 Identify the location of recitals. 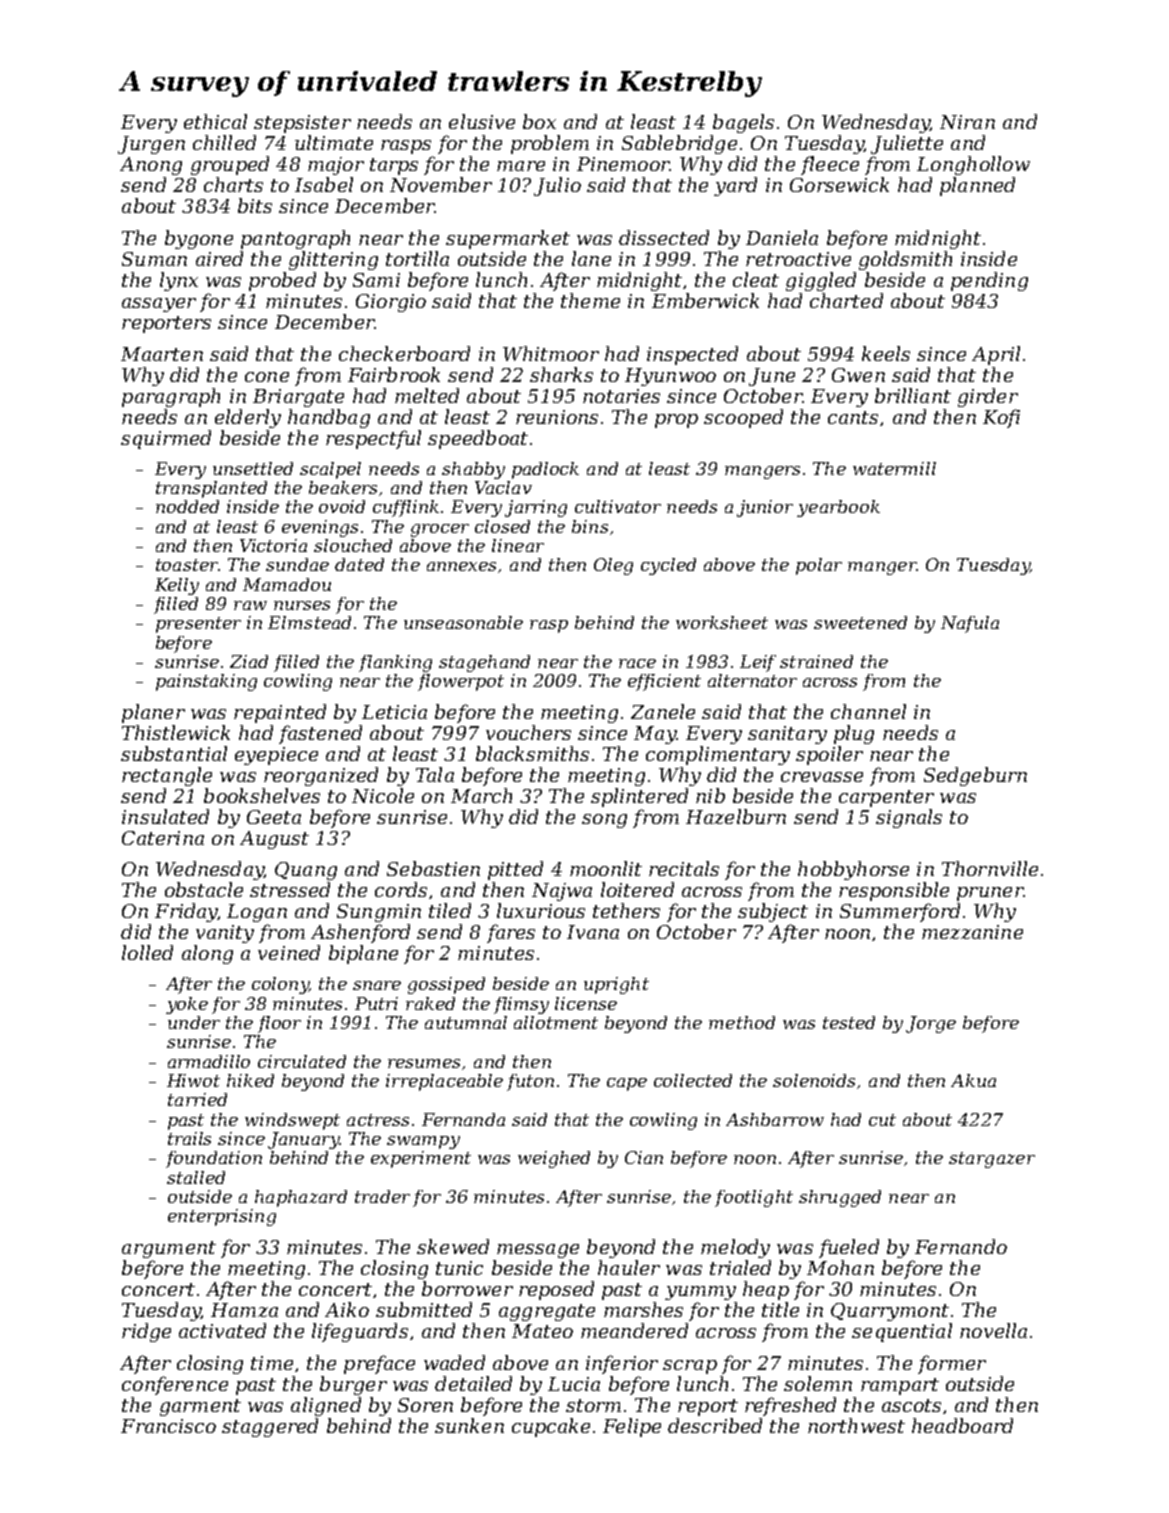
(684, 868).
